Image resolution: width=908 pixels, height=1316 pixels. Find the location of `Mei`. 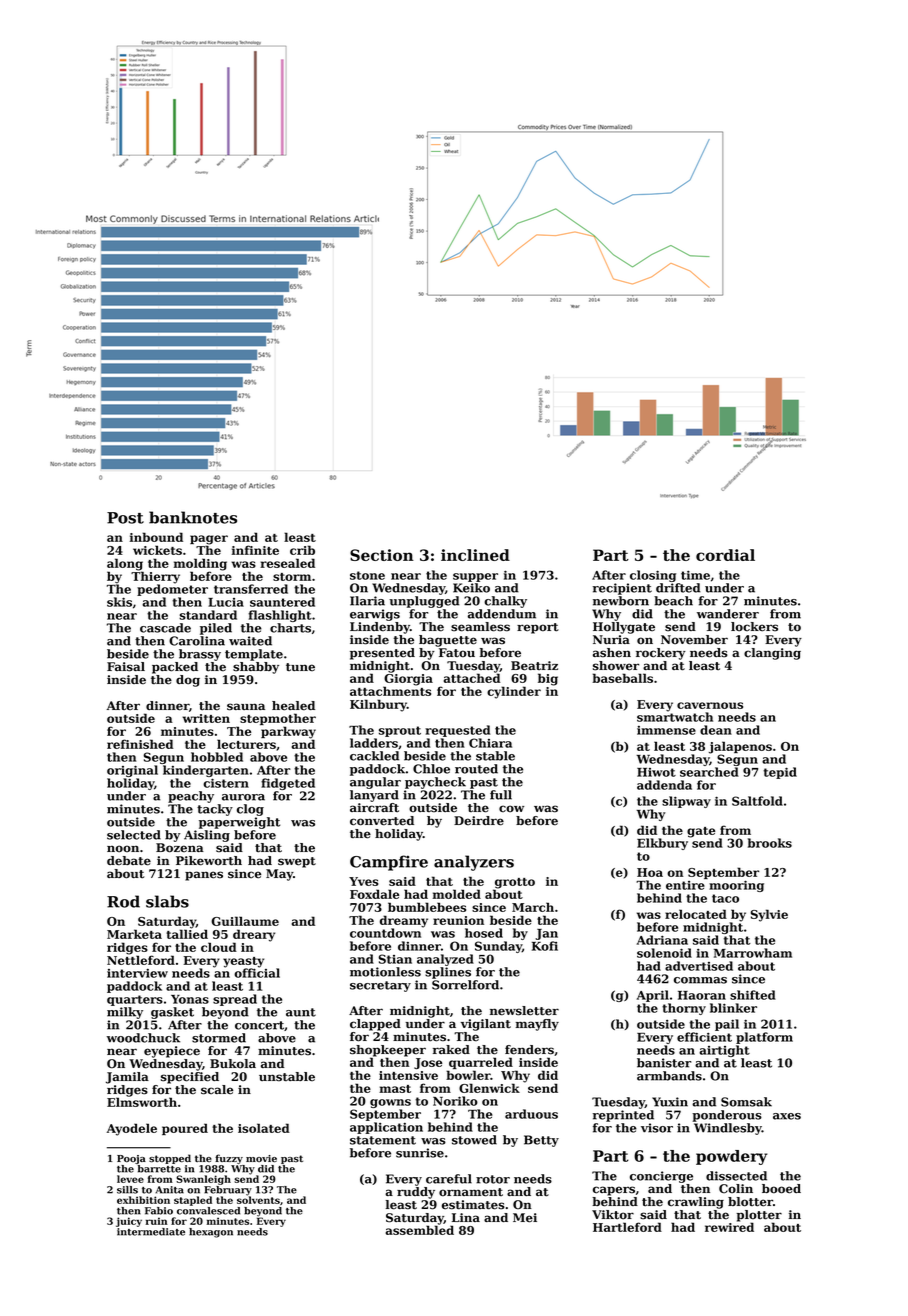

Mei is located at coordinates (525, 1218).
